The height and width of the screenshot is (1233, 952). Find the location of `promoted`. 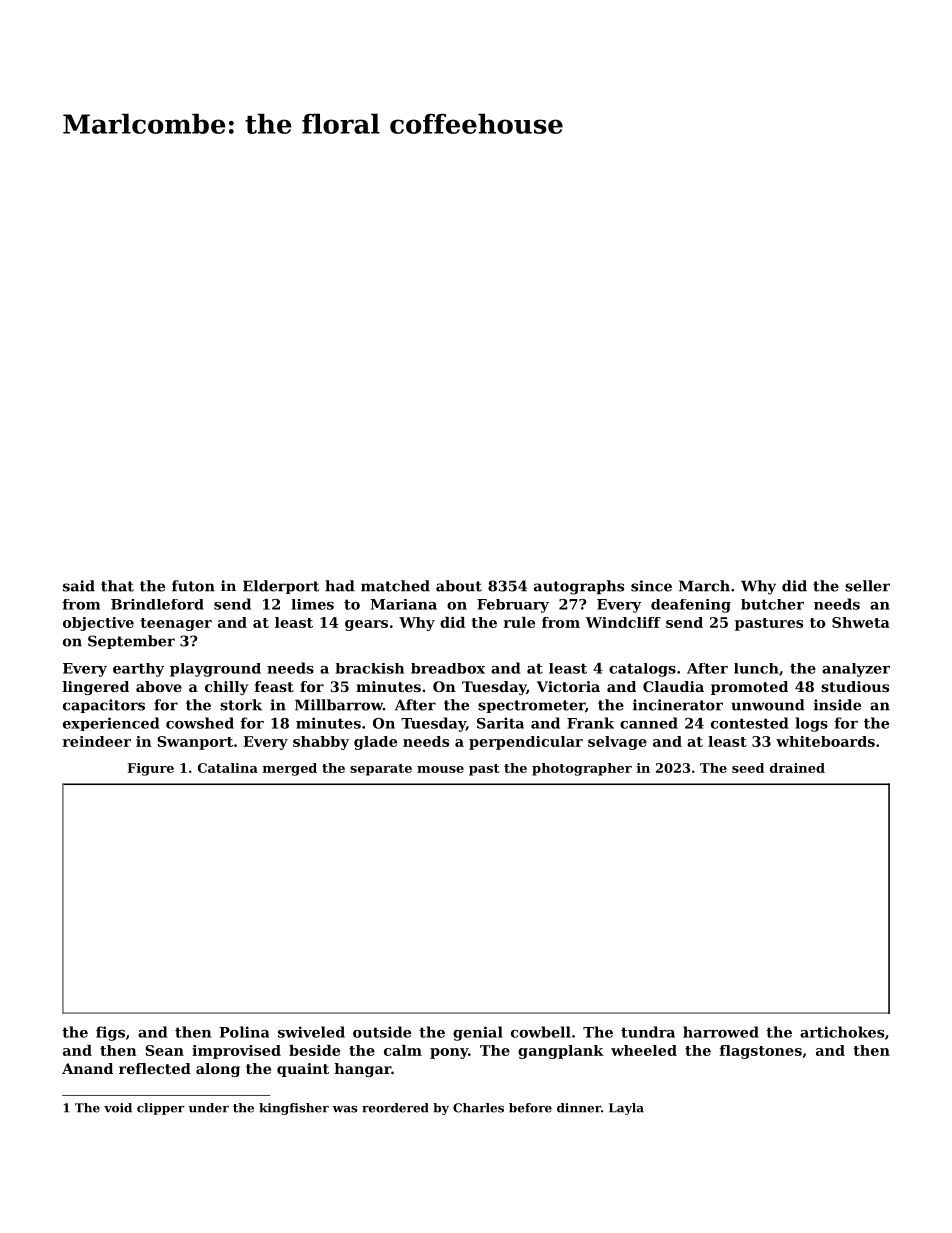

promoted is located at coordinates (749, 688).
